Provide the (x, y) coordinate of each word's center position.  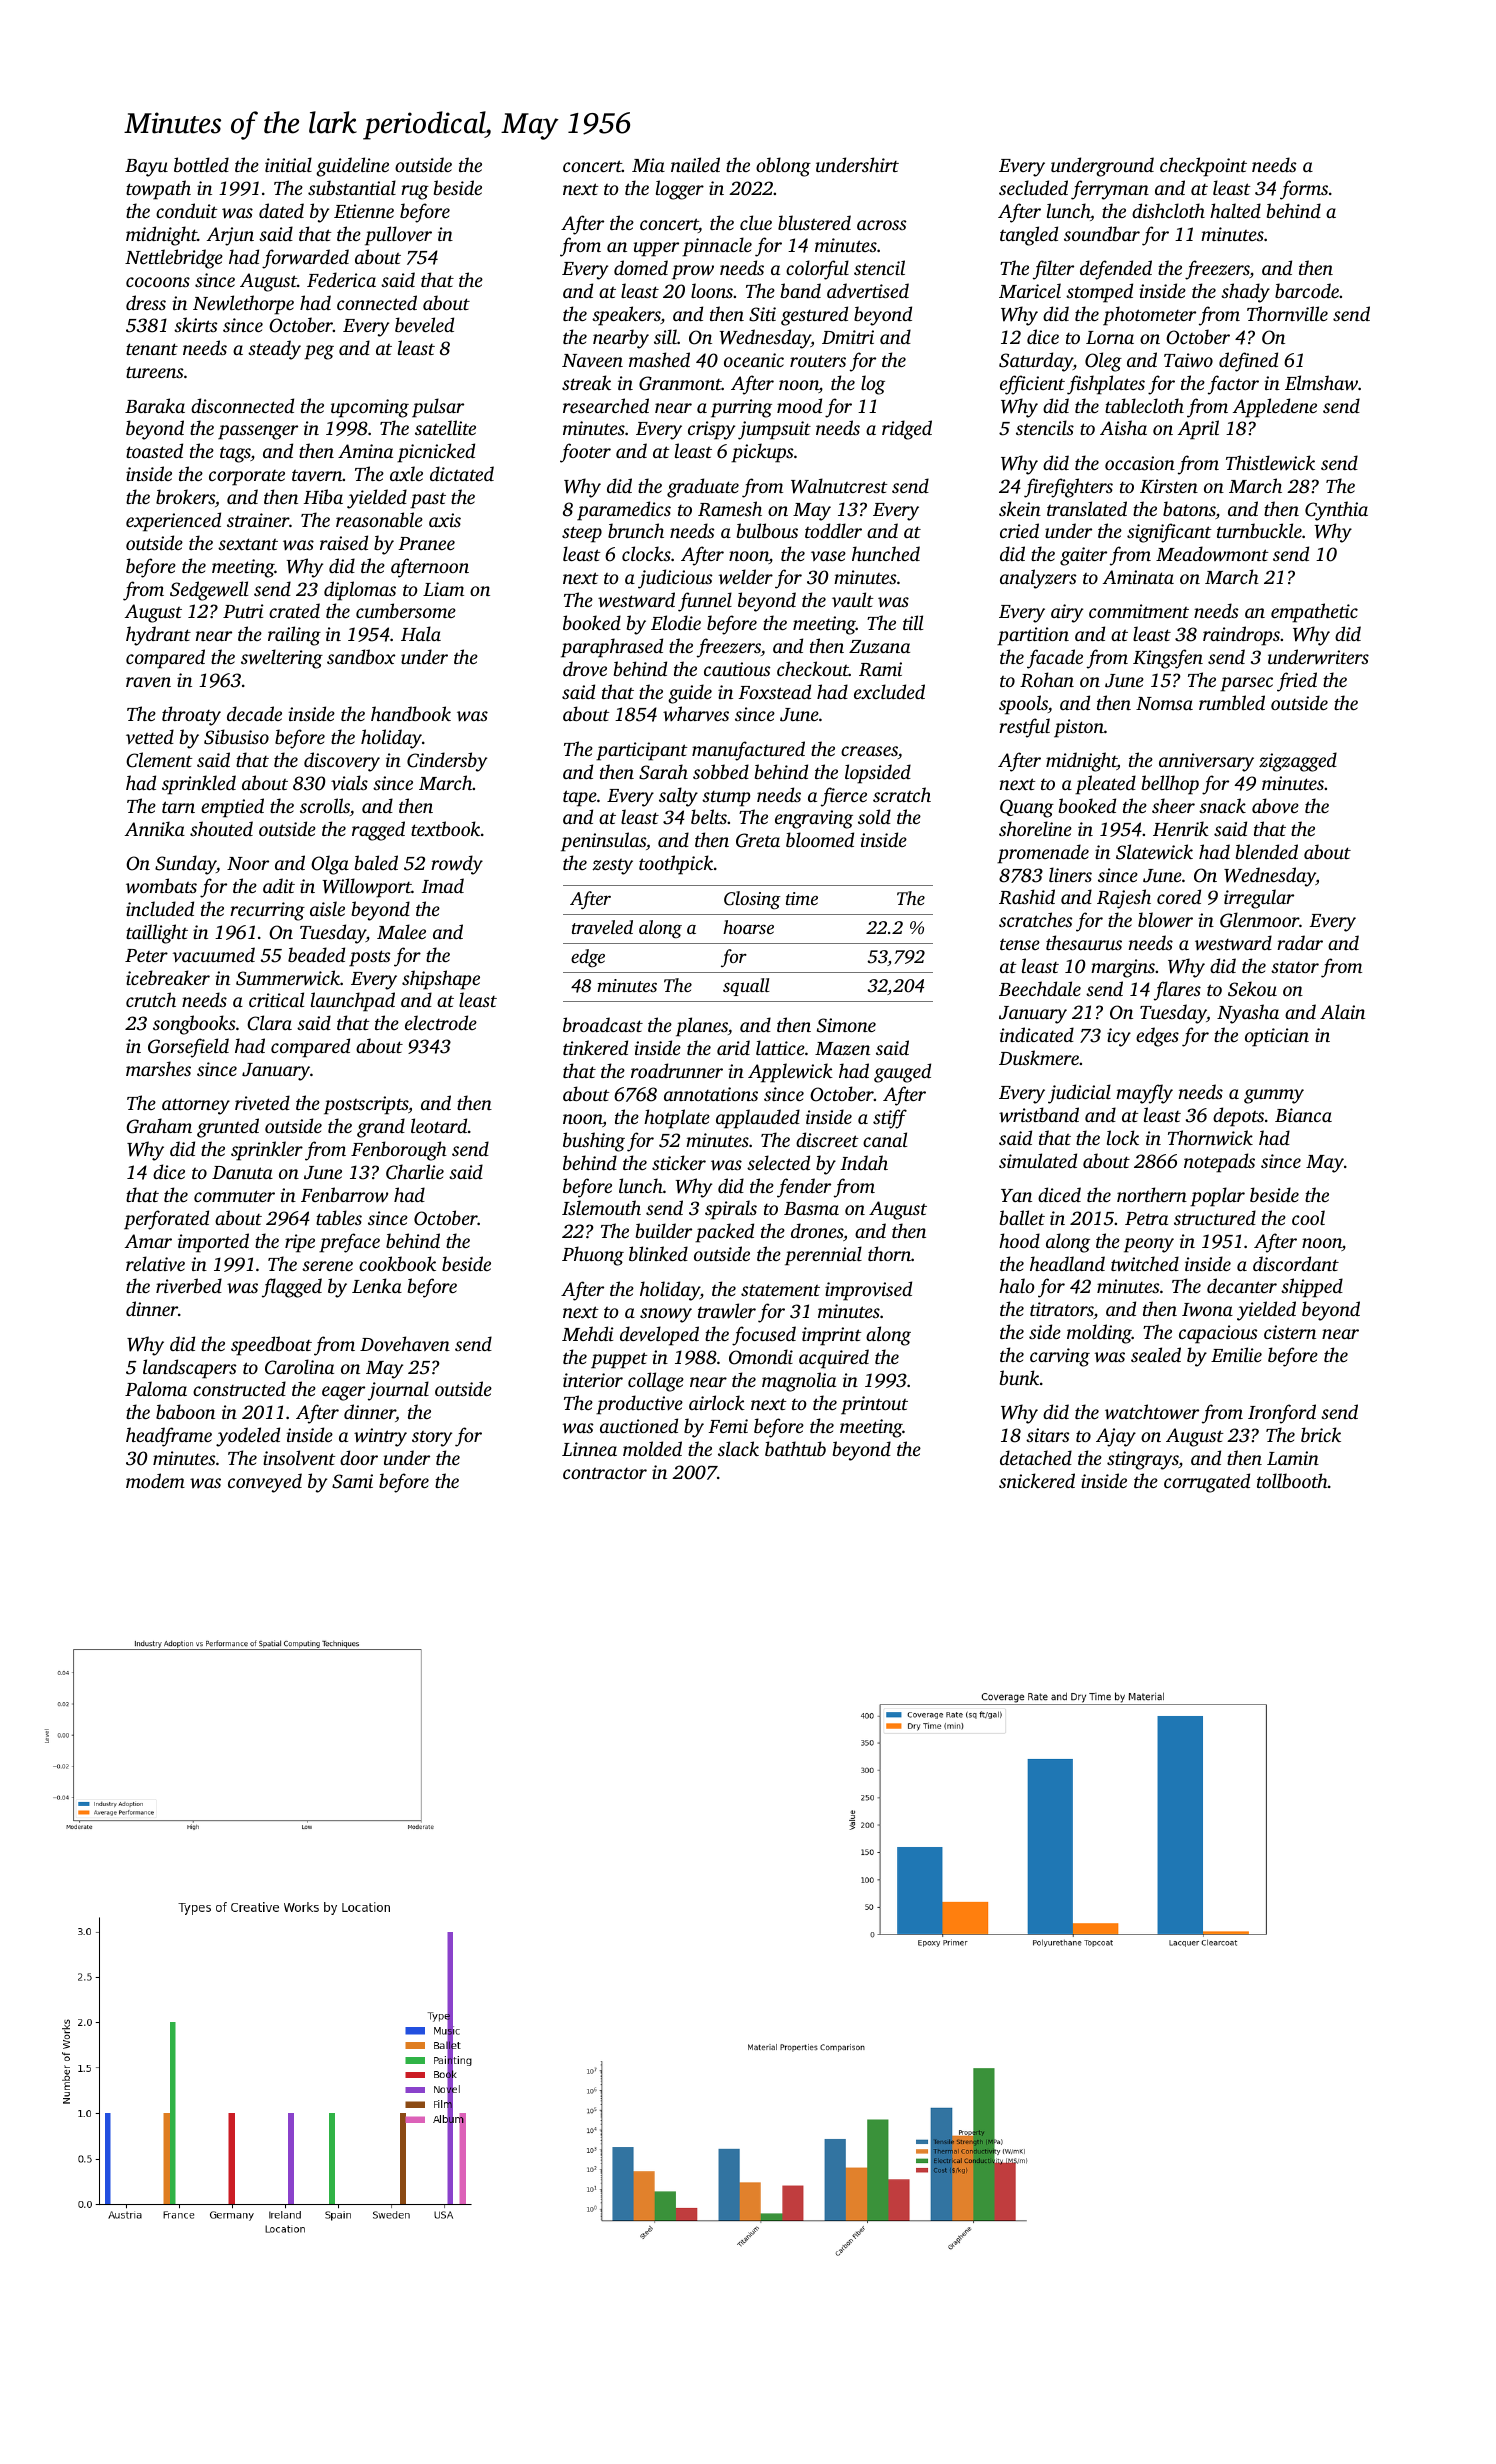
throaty (191, 716)
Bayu (146, 168)
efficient (1032, 385)
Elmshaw (1321, 382)
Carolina (299, 1367)
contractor (605, 1473)
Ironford (1282, 1414)
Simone (846, 1025)
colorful (817, 270)
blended (1266, 851)
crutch (151, 999)
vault (853, 599)
